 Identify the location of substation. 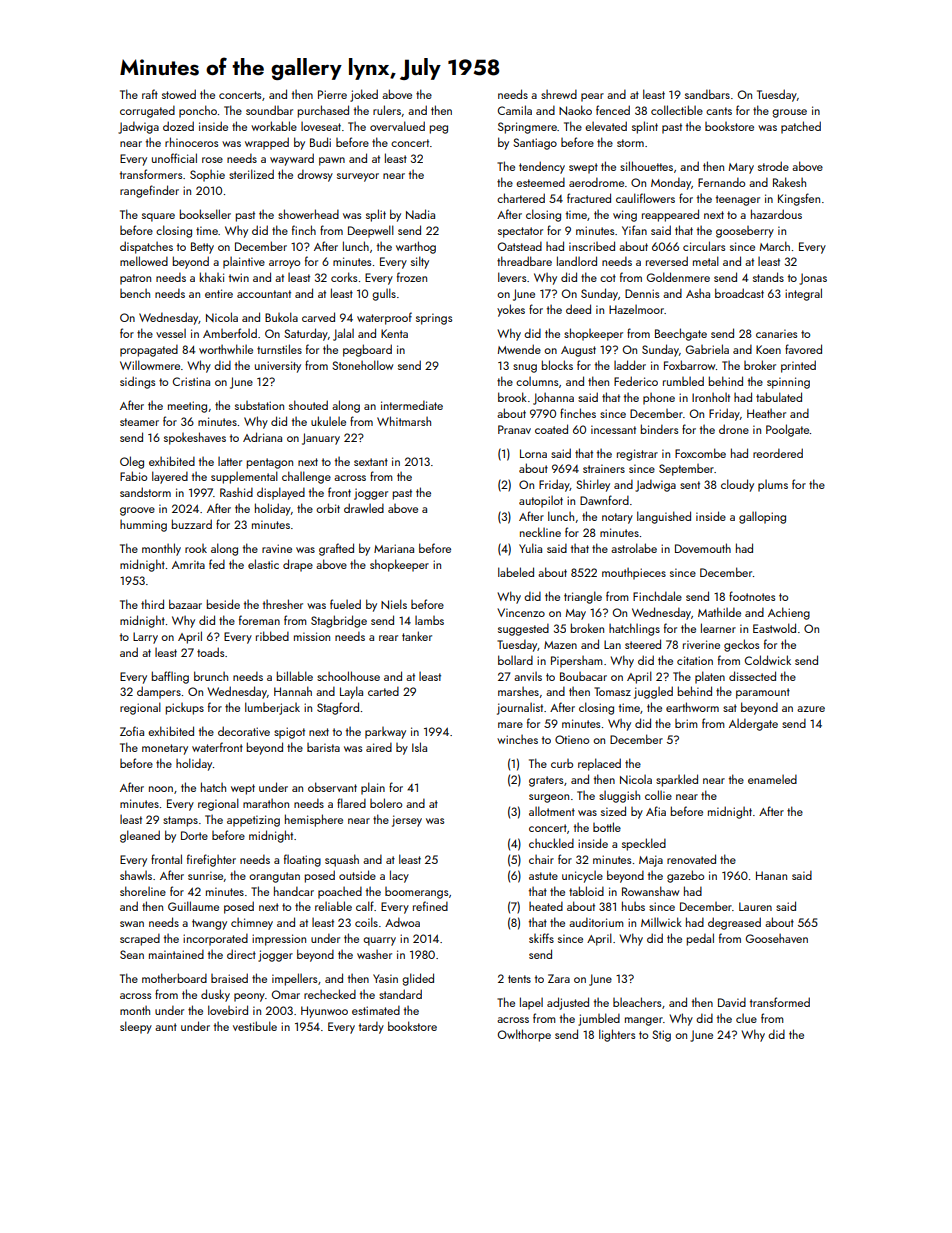
(259, 405).
